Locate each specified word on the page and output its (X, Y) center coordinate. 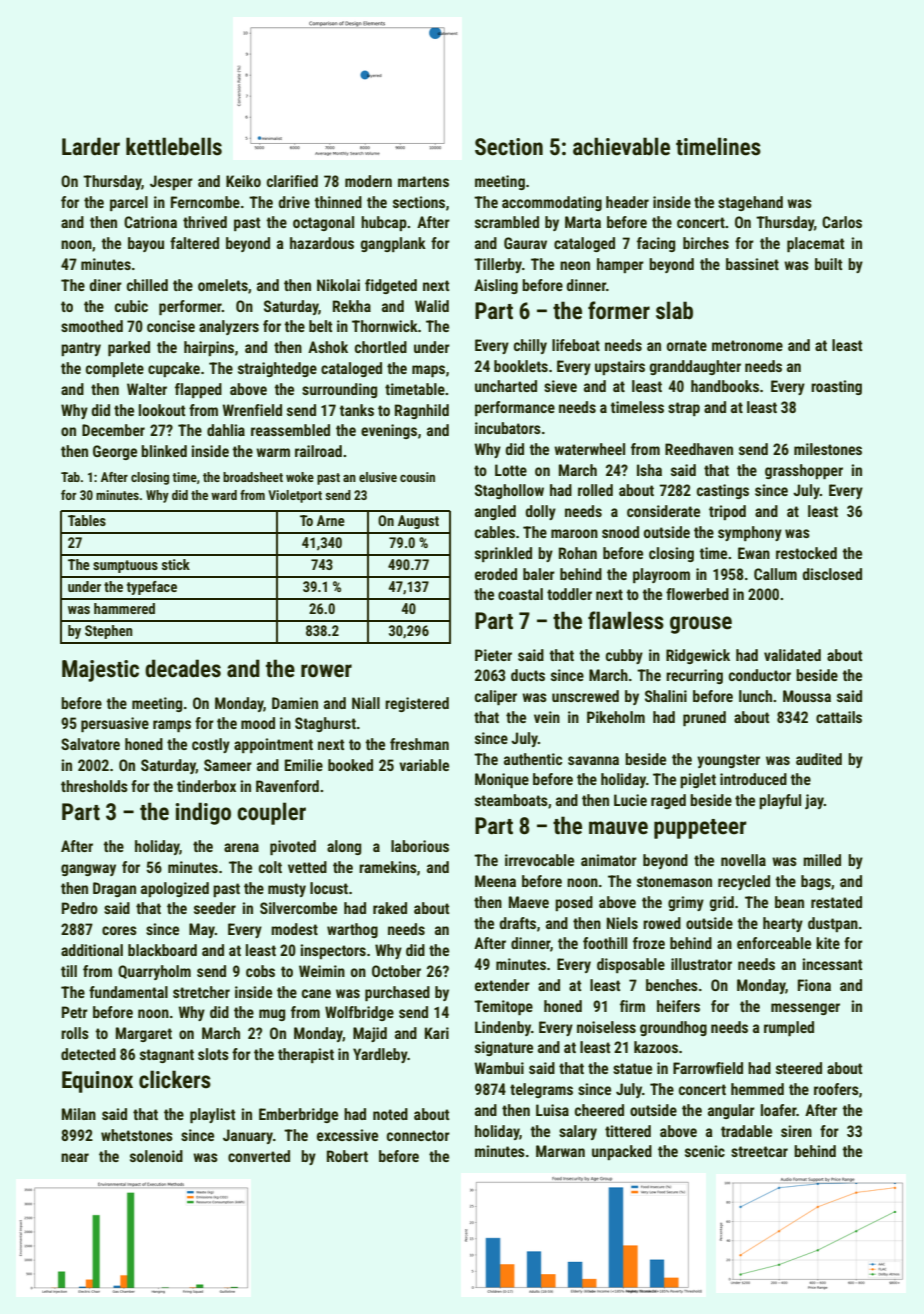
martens (423, 181)
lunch (755, 696)
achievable (621, 146)
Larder (91, 146)
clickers (175, 1079)
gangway (88, 870)
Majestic (100, 671)
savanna (593, 760)
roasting (836, 387)
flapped (198, 390)
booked (350, 765)
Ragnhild (422, 411)
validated (792, 655)
